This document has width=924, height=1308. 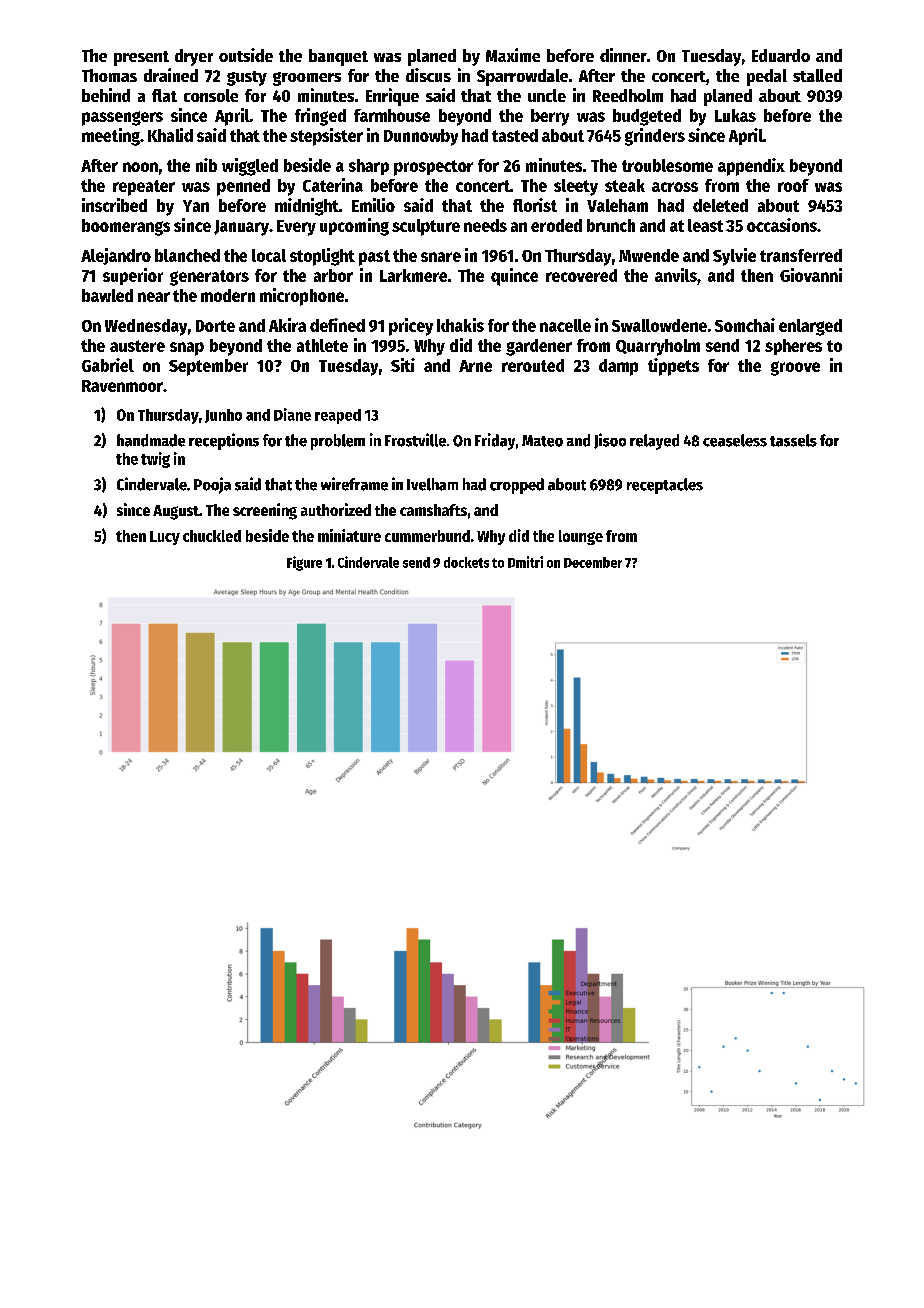 What do you see at coordinates (428, 75) in the document?
I see `discus` at bounding box center [428, 75].
